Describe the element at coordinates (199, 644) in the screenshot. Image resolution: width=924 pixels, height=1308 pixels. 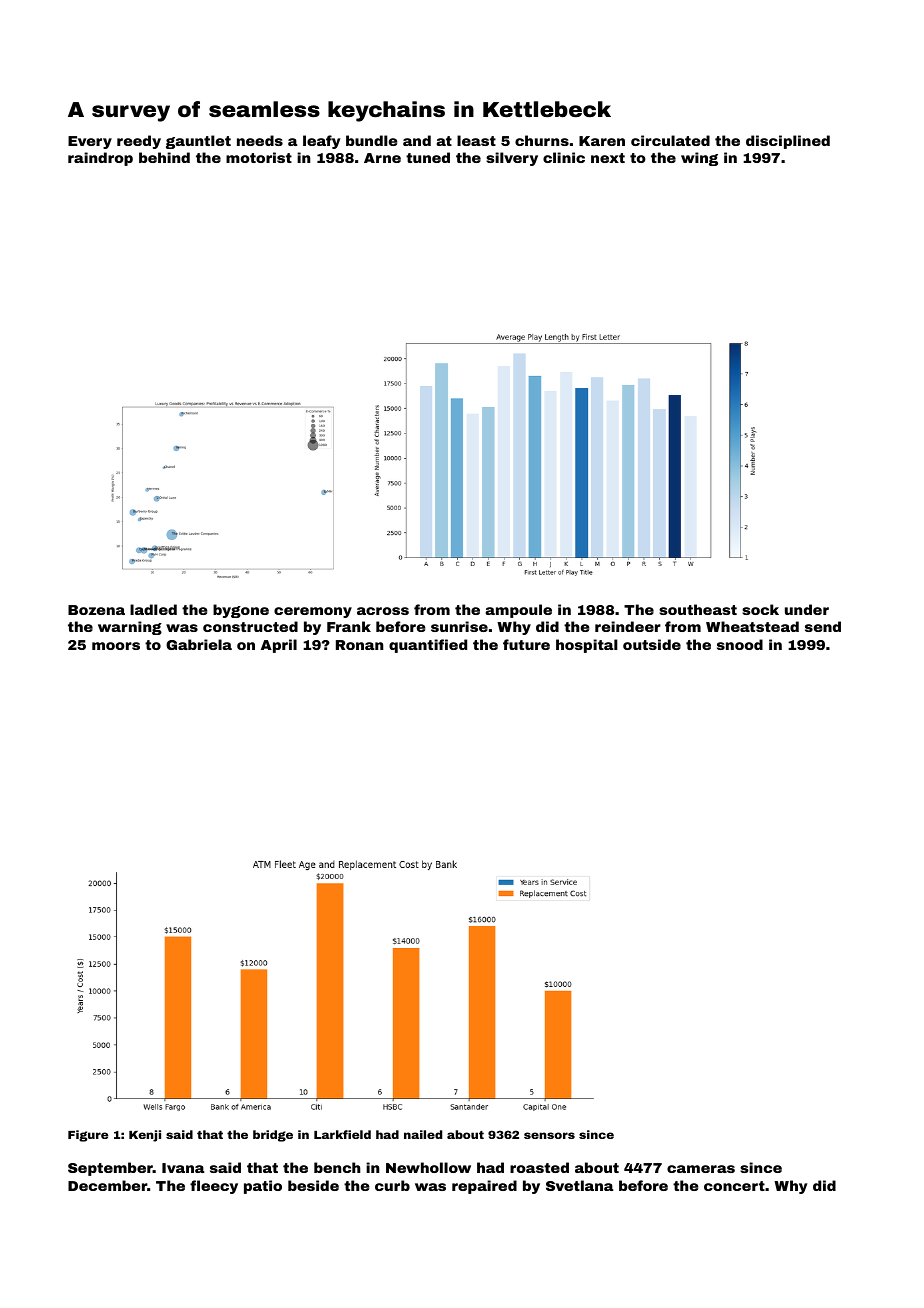
I see `Gabriela` at that location.
